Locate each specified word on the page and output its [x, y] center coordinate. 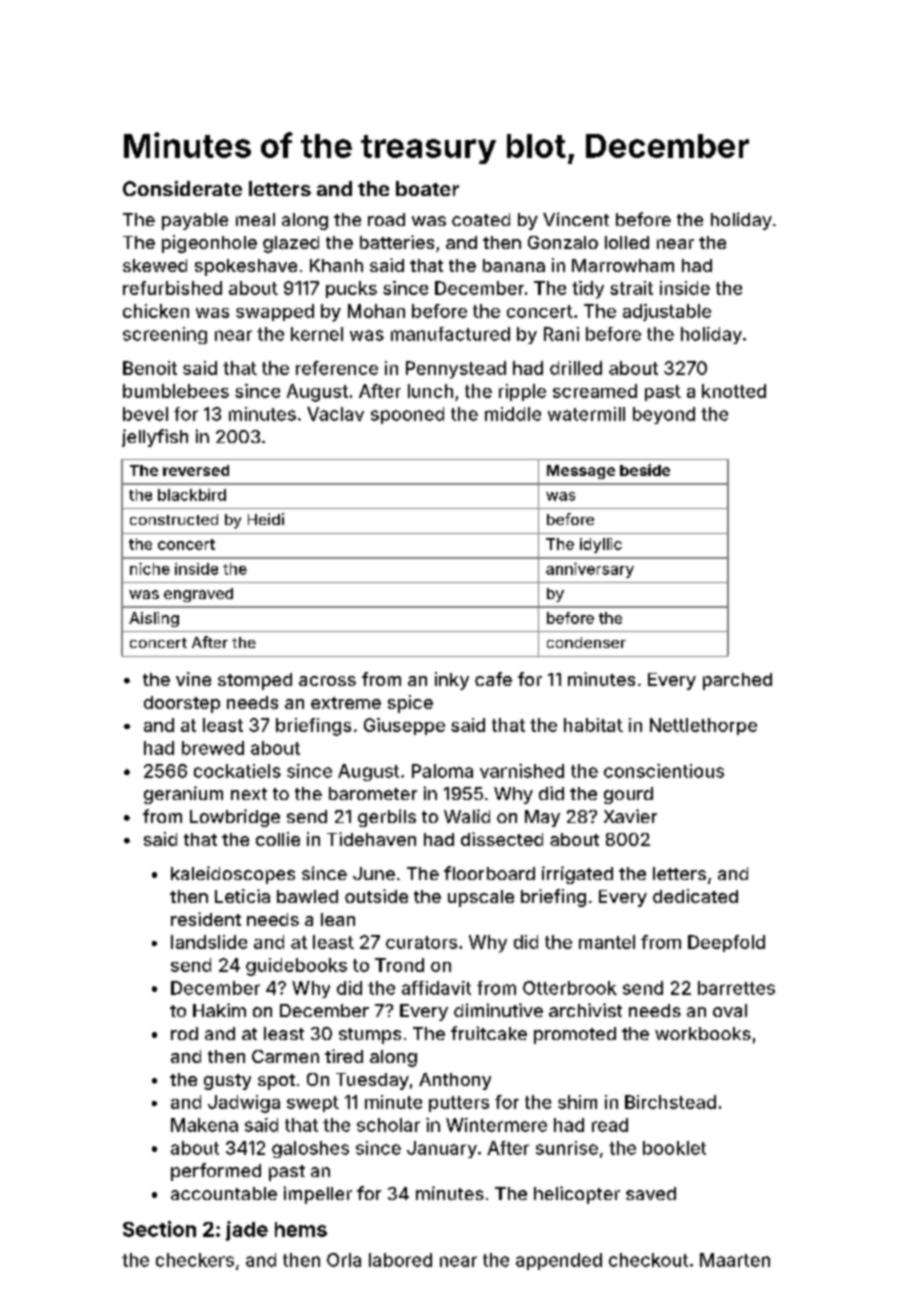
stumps [370, 1036]
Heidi [266, 519]
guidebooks [296, 967]
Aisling [154, 619]
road [386, 219]
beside [645, 470]
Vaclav [335, 414]
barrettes [736, 988]
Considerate [182, 188]
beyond [664, 415]
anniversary [590, 570]
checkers [195, 1260]
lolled [627, 242]
